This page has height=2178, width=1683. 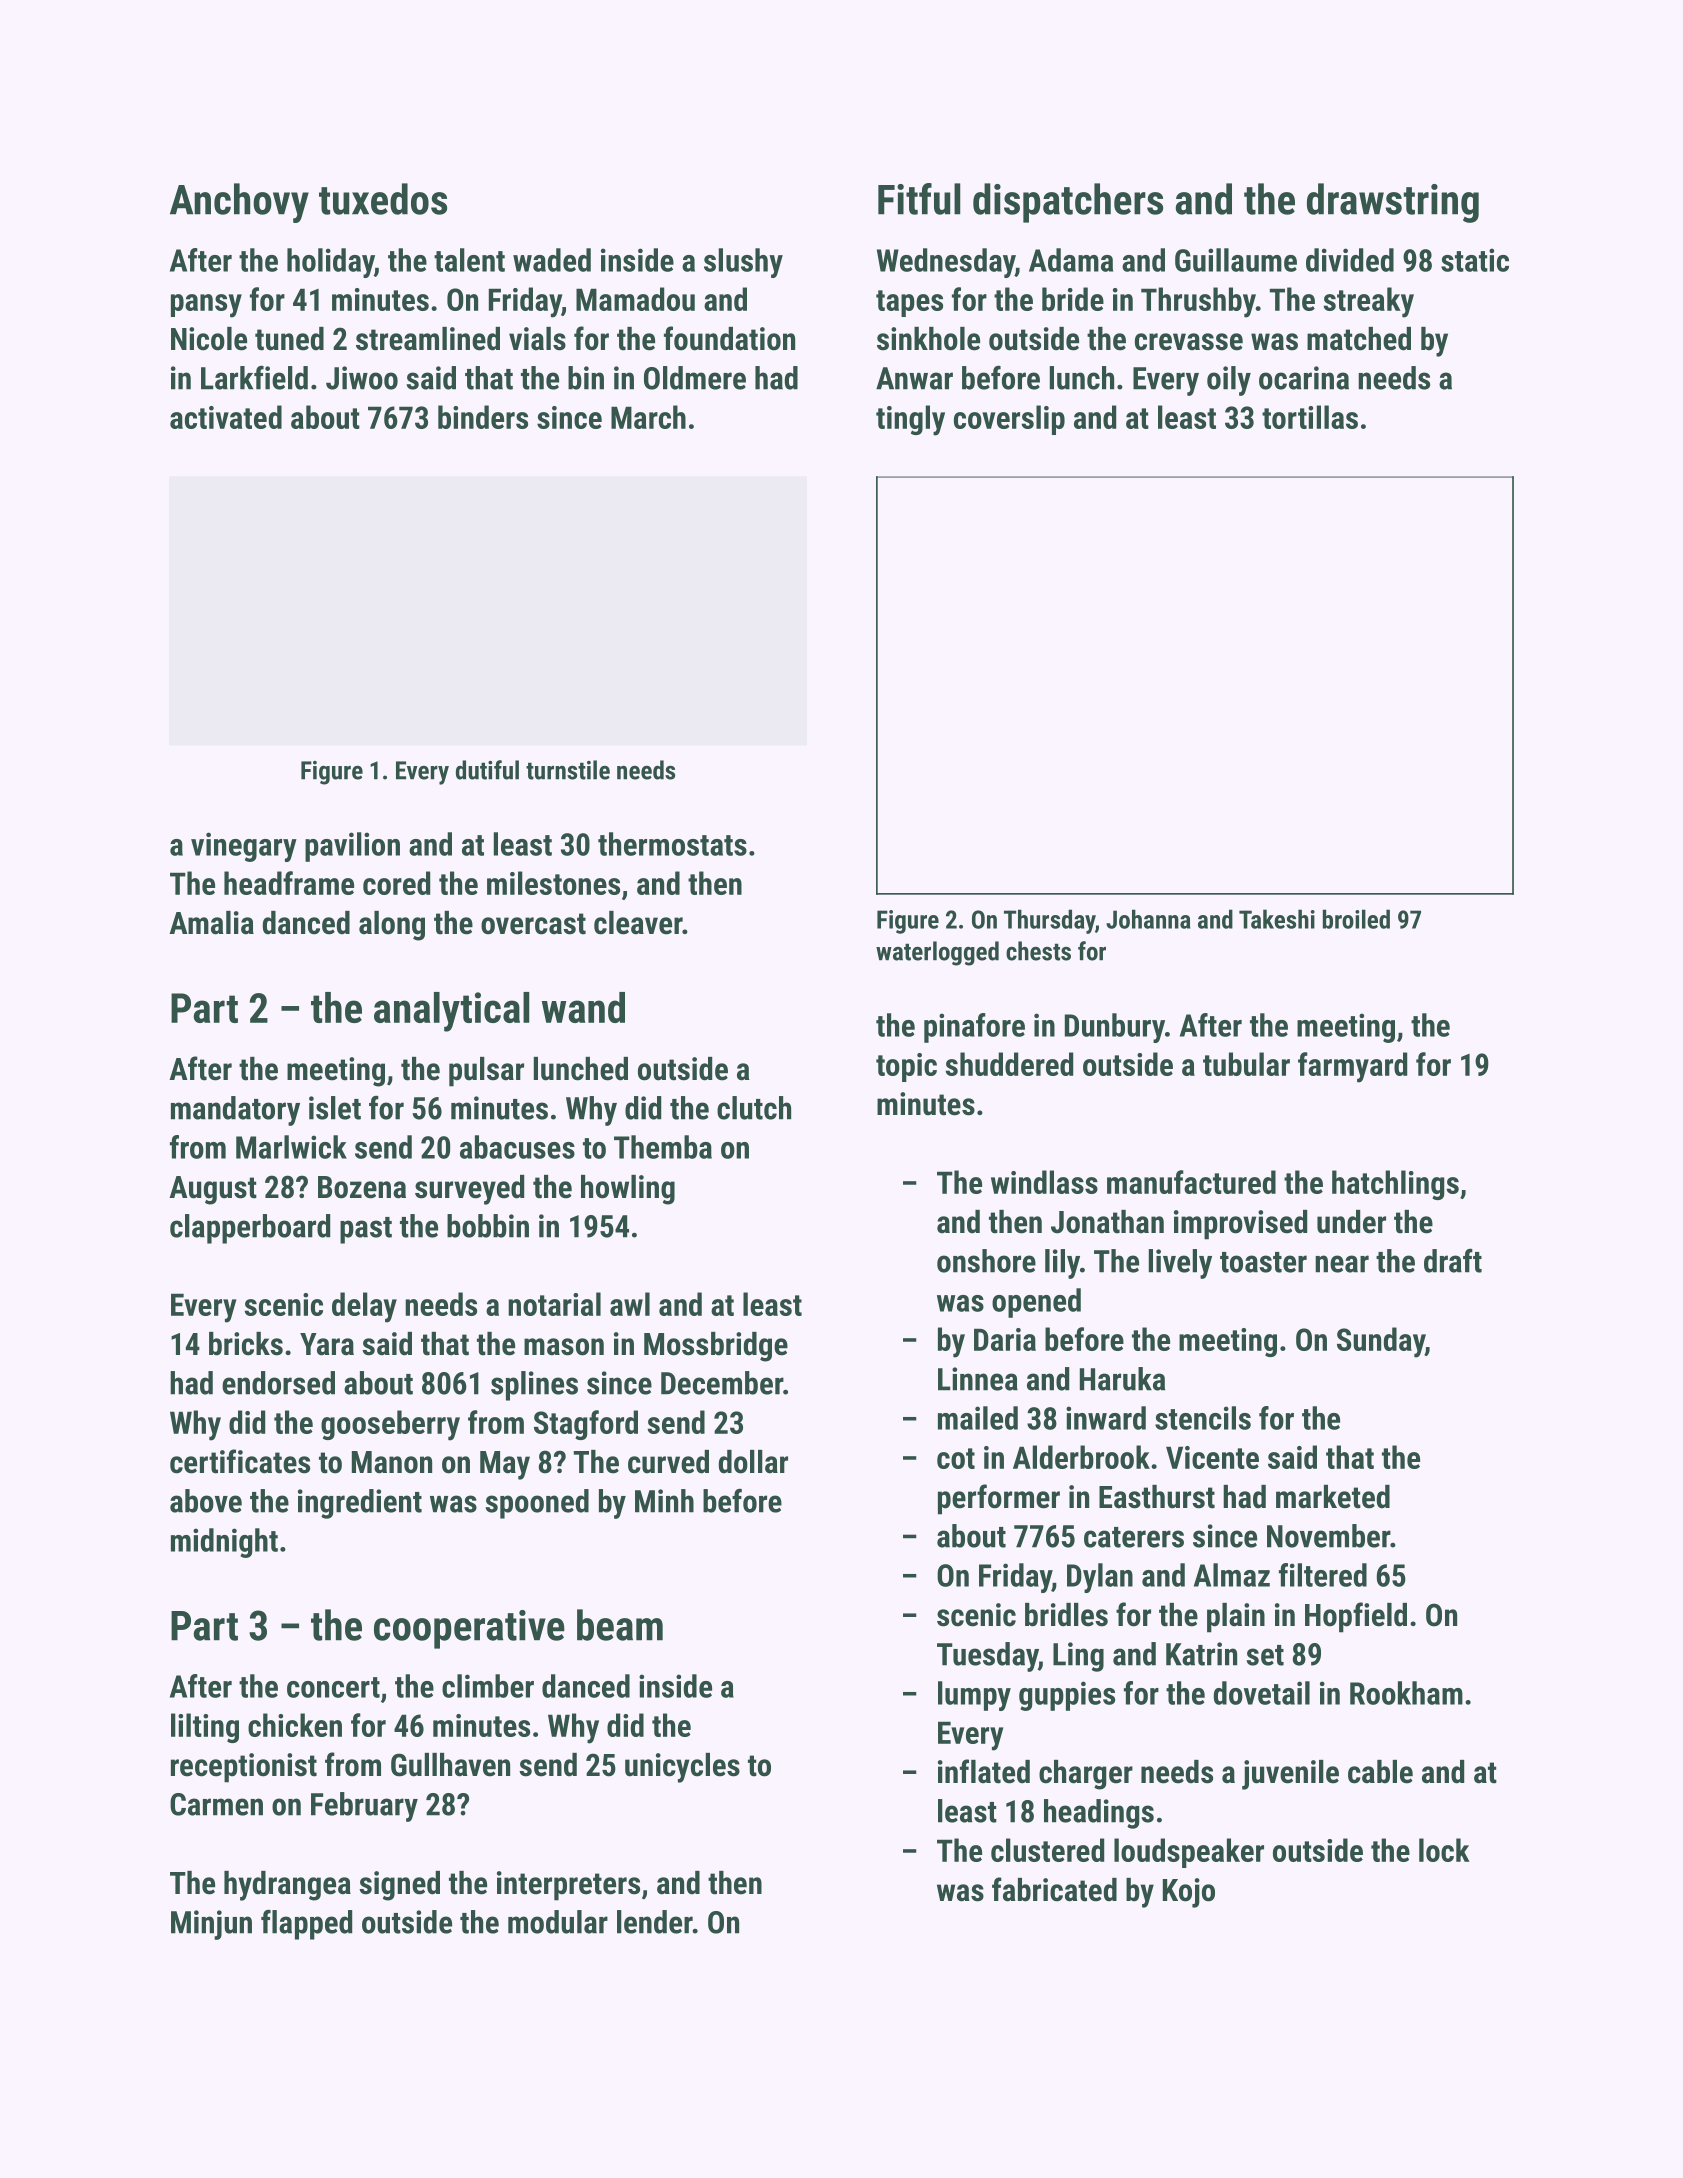 What do you see at coordinates (383, 199) in the page?
I see `tuxedos` at bounding box center [383, 199].
